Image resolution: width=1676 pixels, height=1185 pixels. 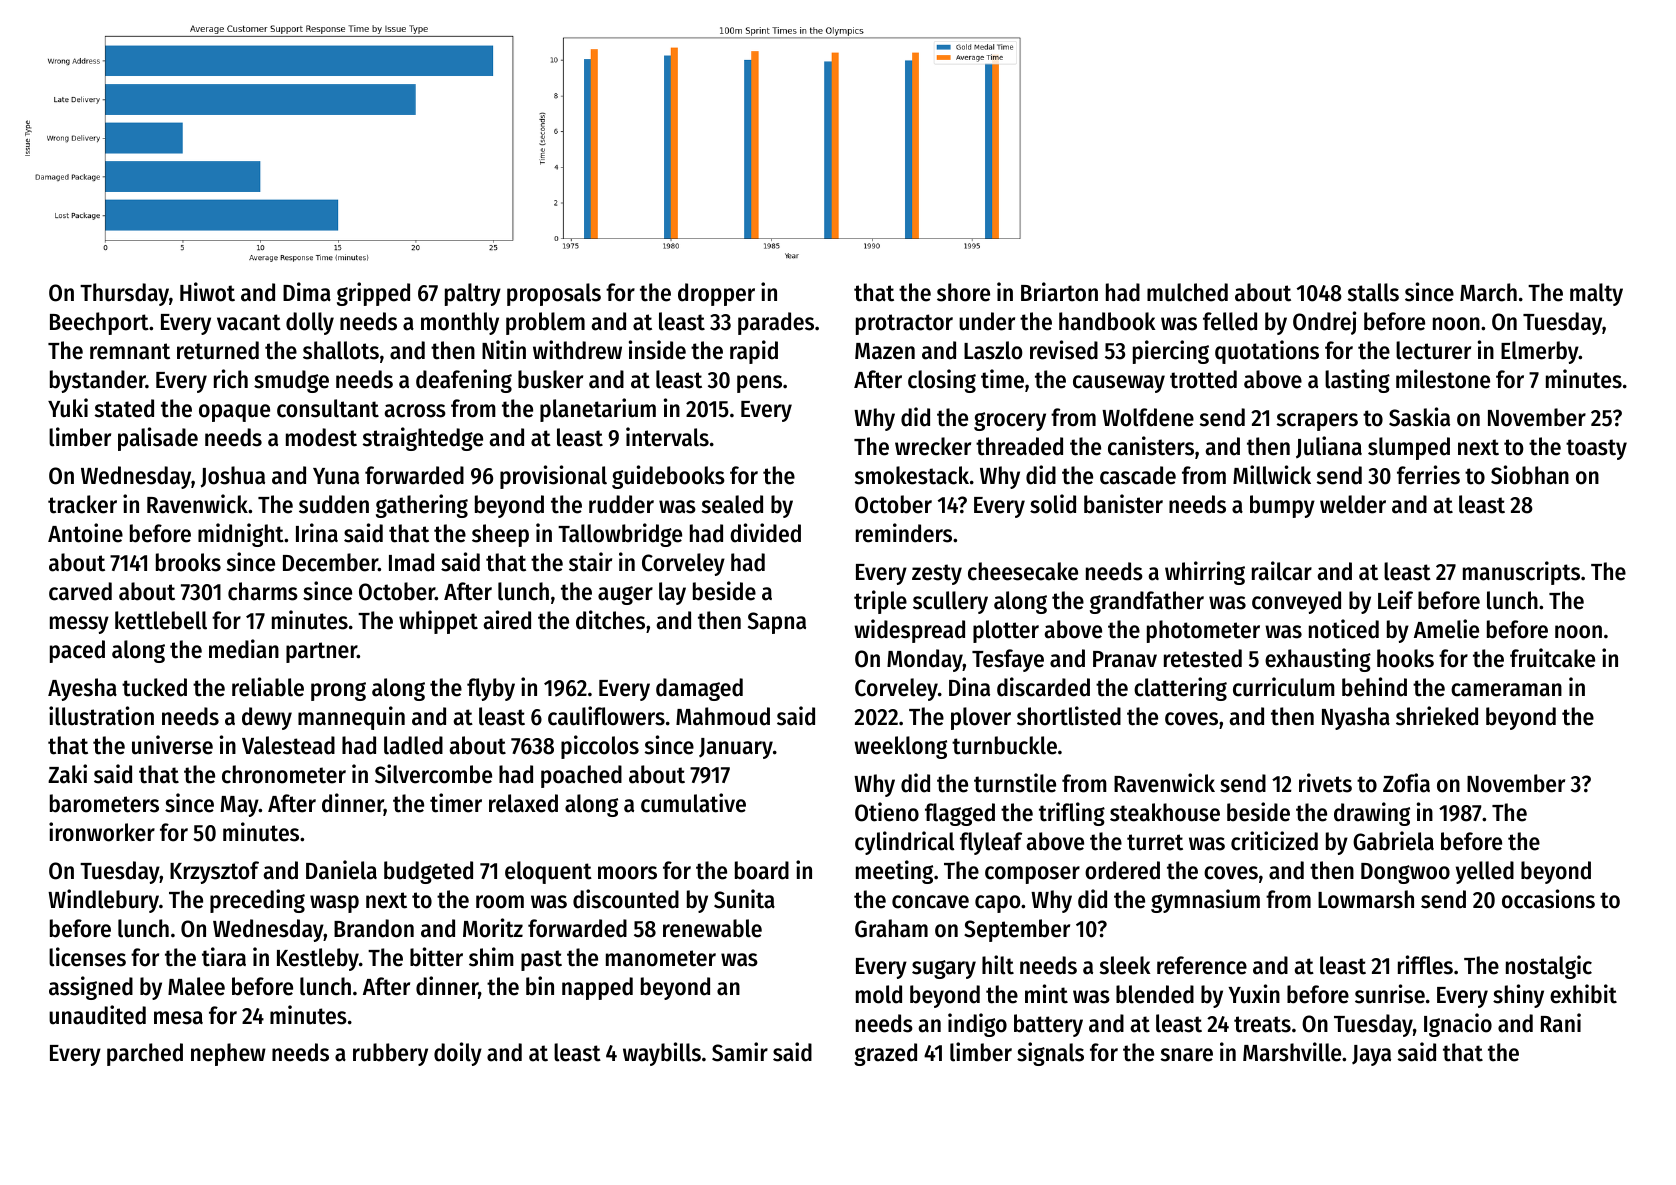 I want to click on dropper, so click(x=716, y=294).
